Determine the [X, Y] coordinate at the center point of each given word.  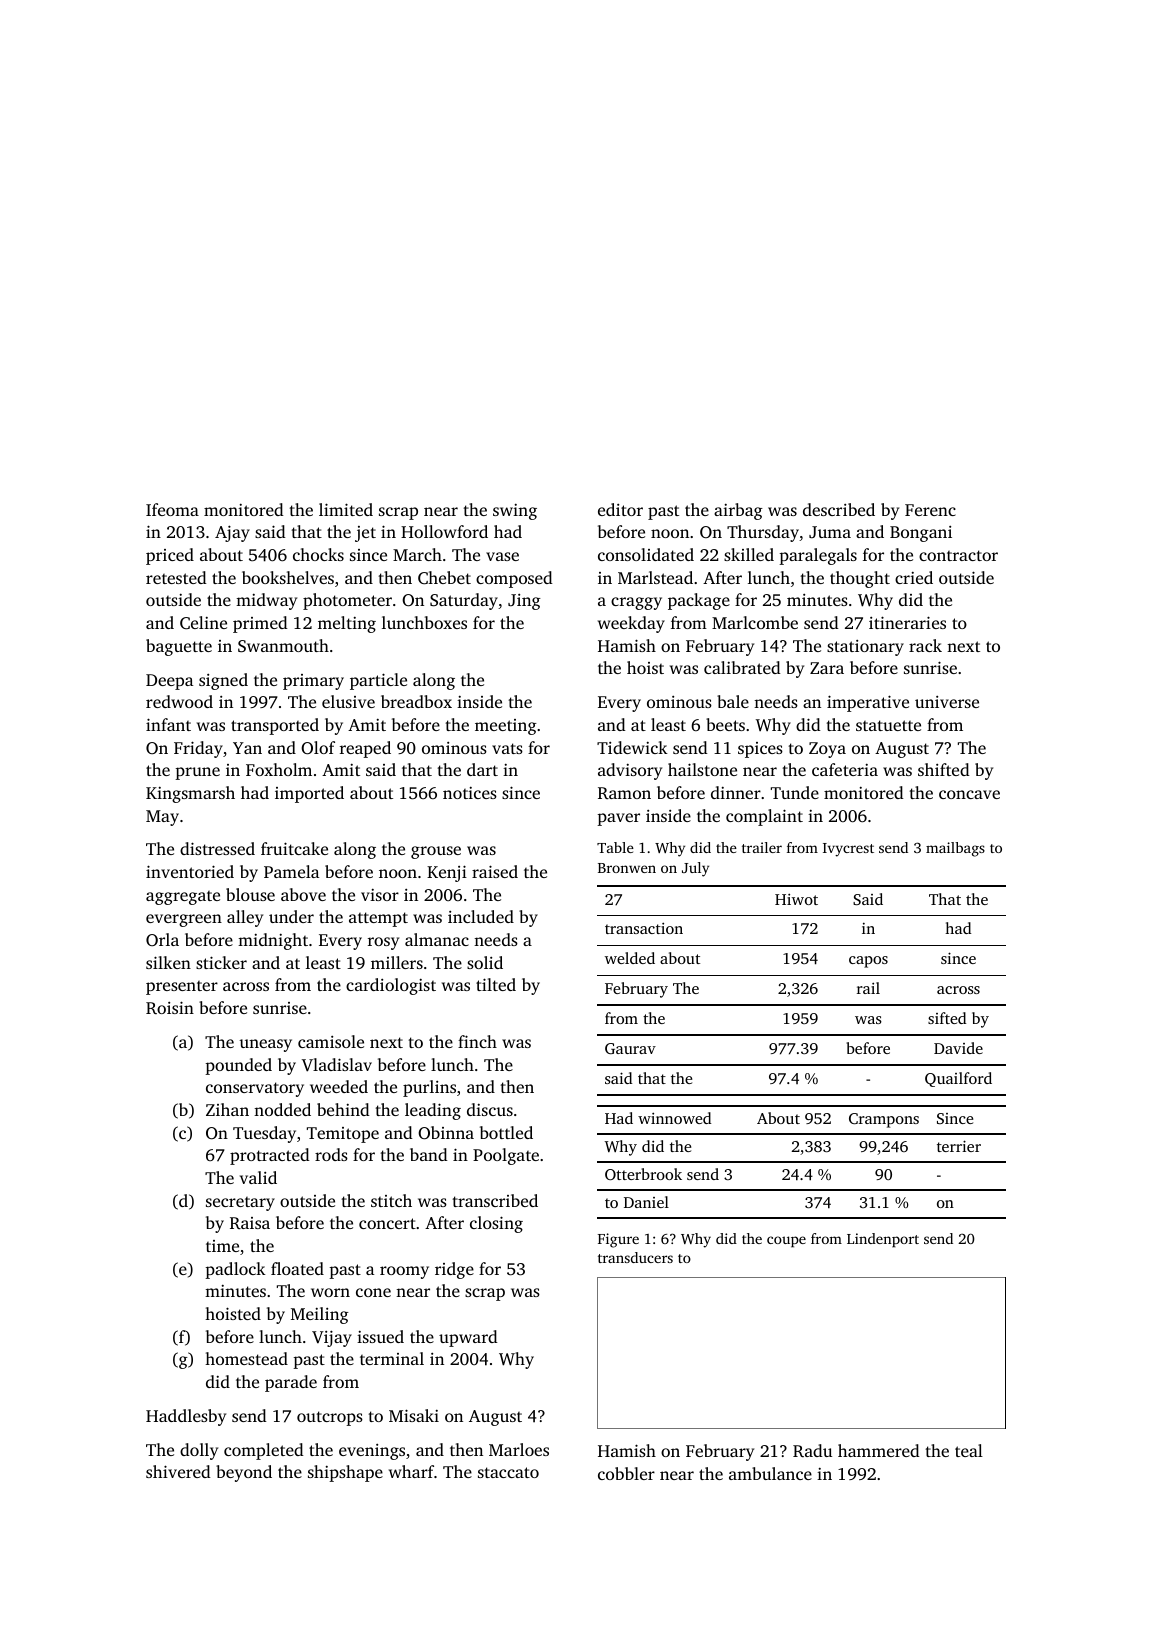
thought [860, 579]
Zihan [227, 1109]
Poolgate [506, 1156]
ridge [454, 1270]
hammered [879, 1450]
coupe [786, 1242]
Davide [958, 1048]
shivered [178, 1471]
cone [373, 1292]
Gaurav [630, 1048]
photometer [347, 601]
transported [275, 726]
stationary [865, 648]
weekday [631, 624]
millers [397, 962]
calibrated [742, 667]
